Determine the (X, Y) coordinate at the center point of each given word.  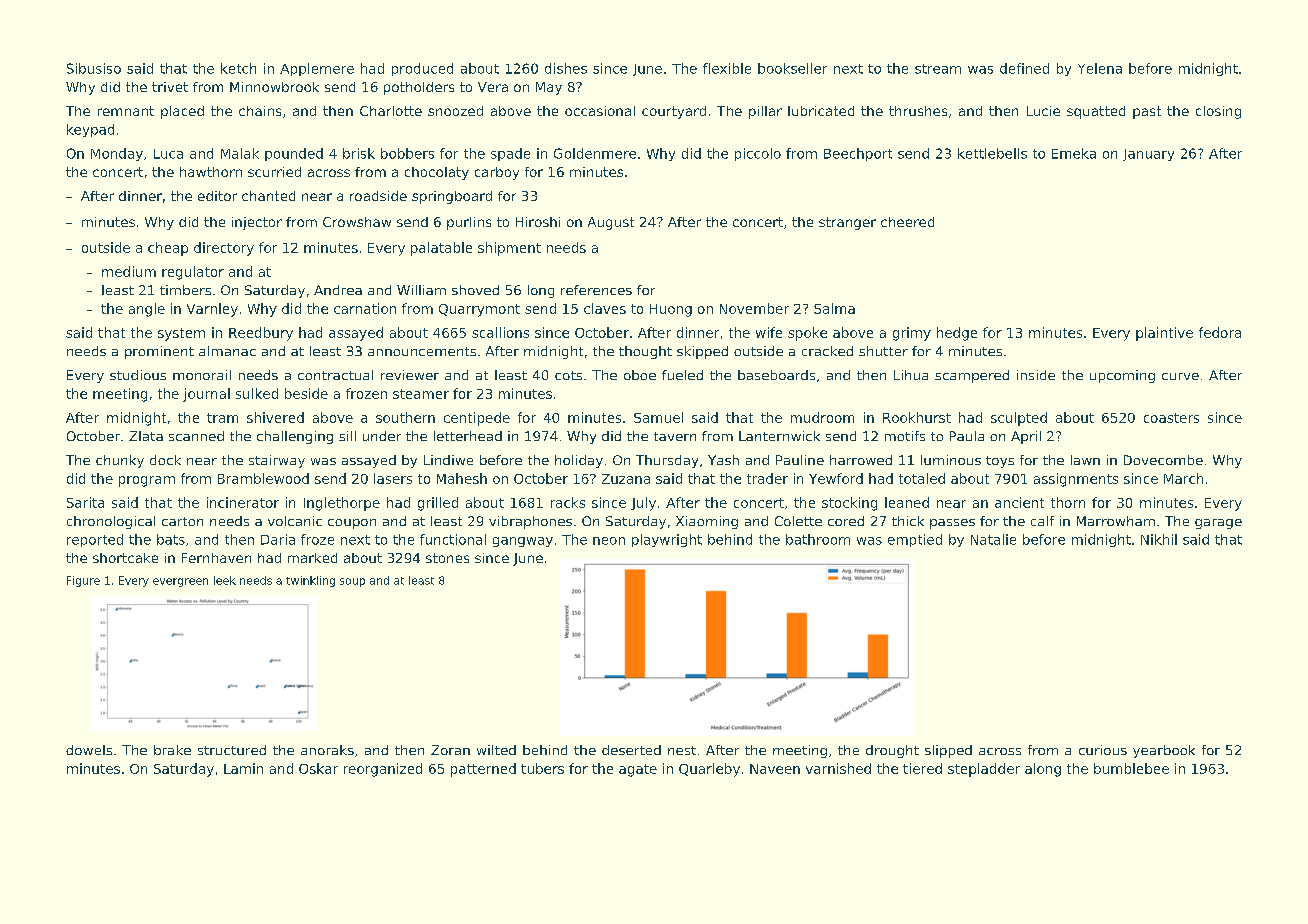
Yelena (1100, 68)
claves (605, 308)
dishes (566, 68)
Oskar (318, 768)
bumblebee (1131, 768)
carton (182, 521)
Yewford (836, 478)
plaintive (1164, 334)
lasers (393, 478)
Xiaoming (707, 522)
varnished (838, 768)
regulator (193, 273)
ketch (238, 68)
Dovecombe (1163, 460)
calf (1042, 521)
